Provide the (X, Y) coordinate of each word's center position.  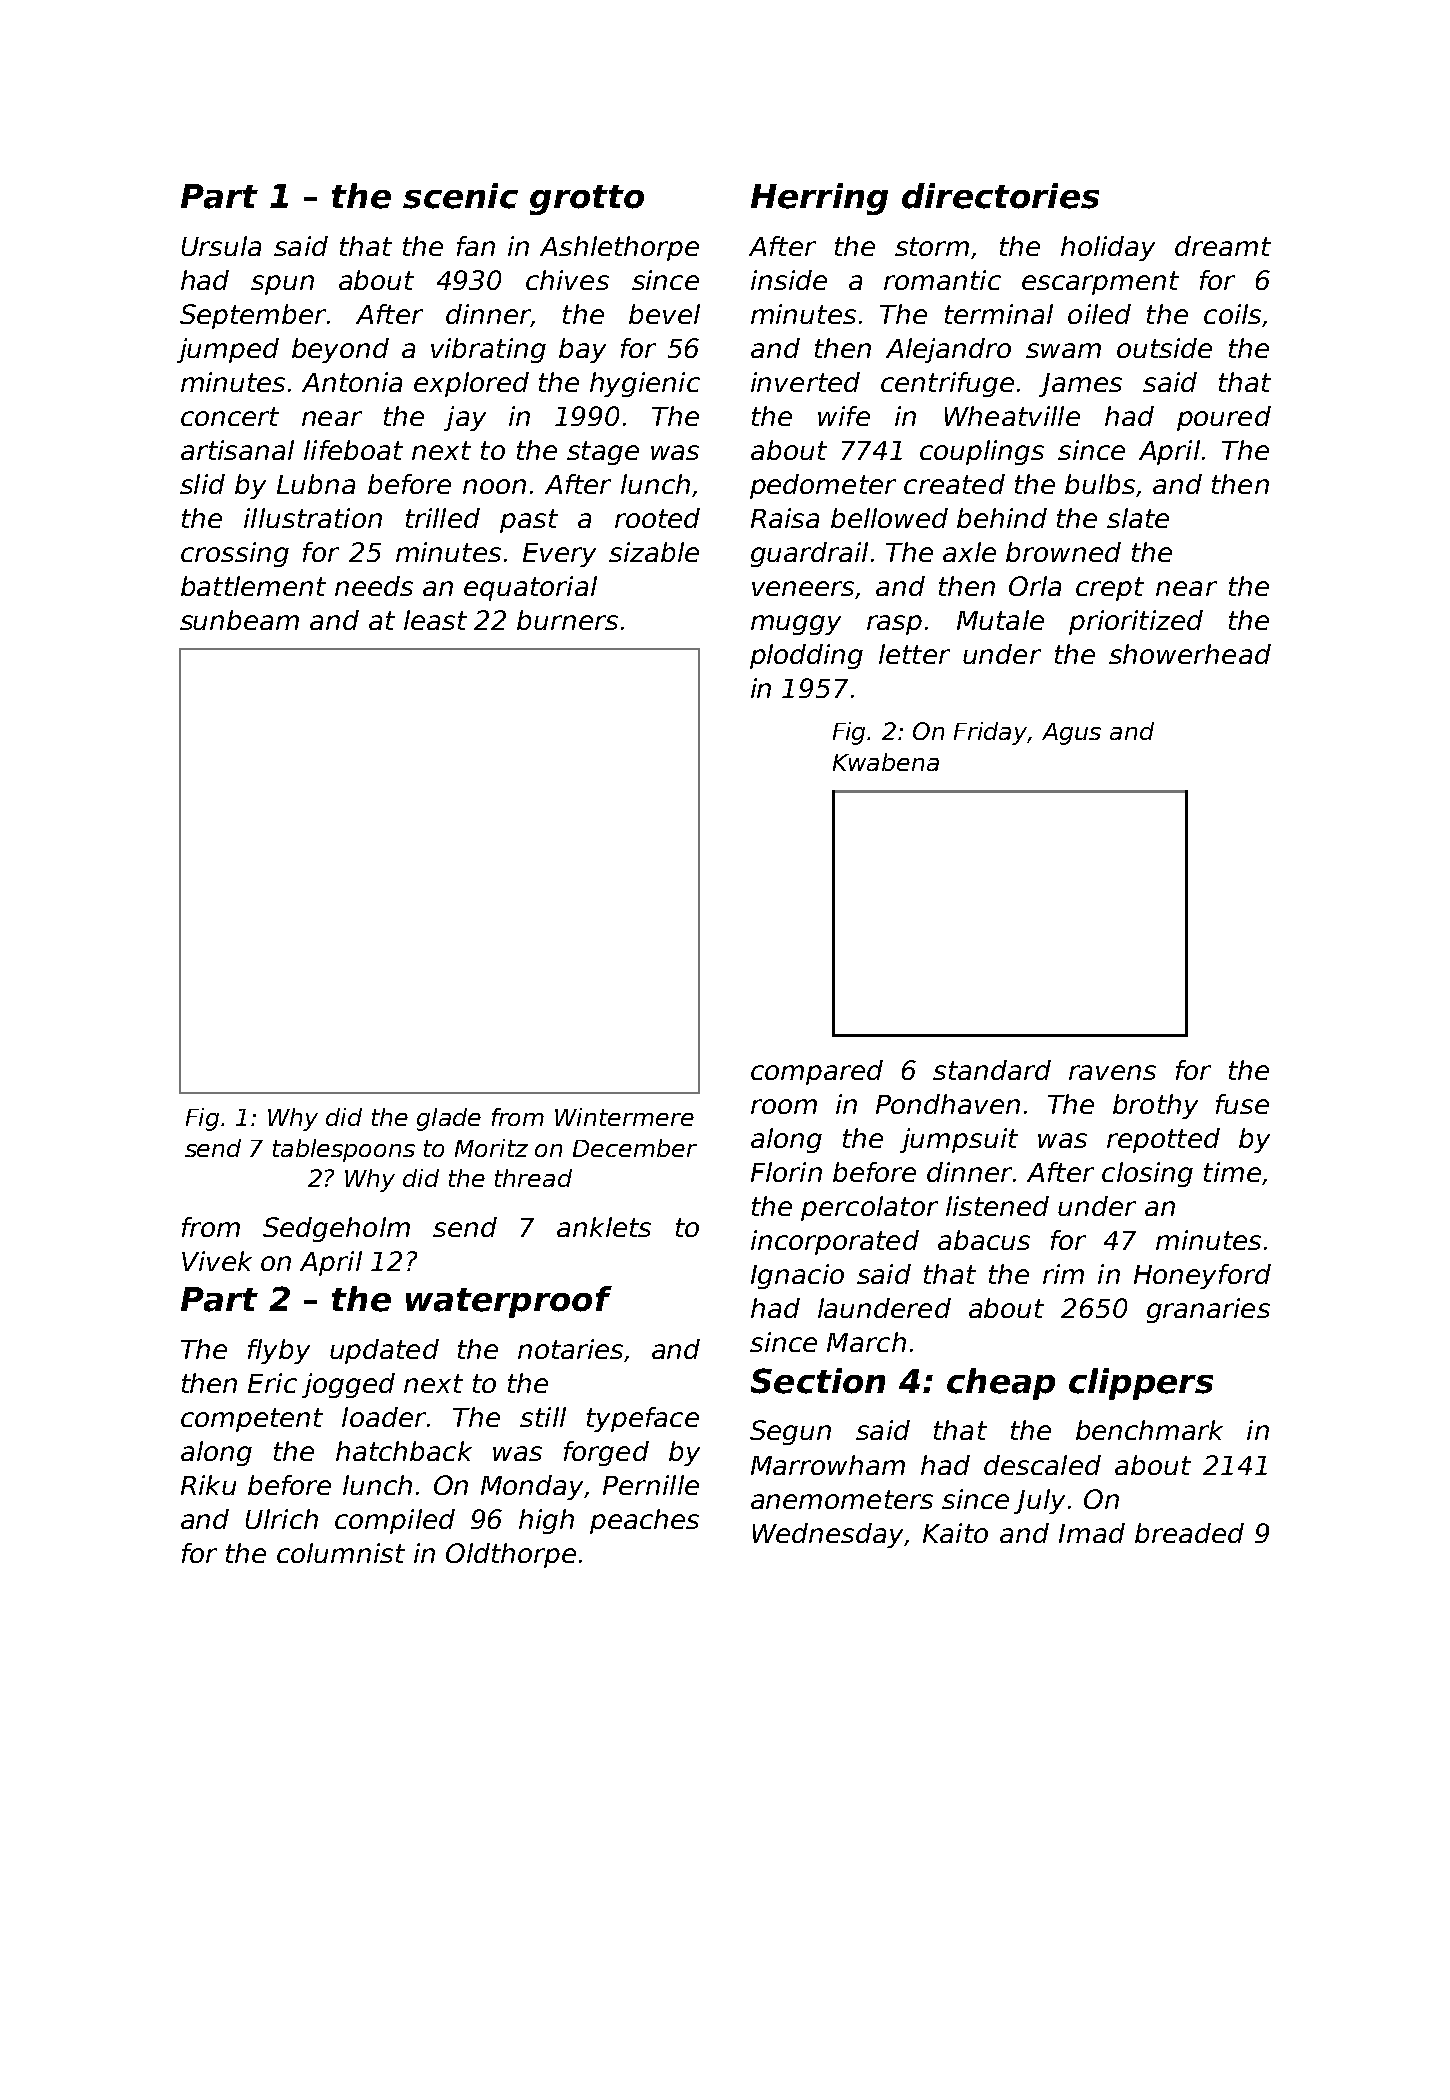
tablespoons (344, 1150)
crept (1110, 589)
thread (533, 1178)
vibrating (488, 350)
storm (932, 246)
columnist (341, 1553)
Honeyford (1202, 1276)
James (1080, 385)
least (435, 620)
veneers (803, 588)
